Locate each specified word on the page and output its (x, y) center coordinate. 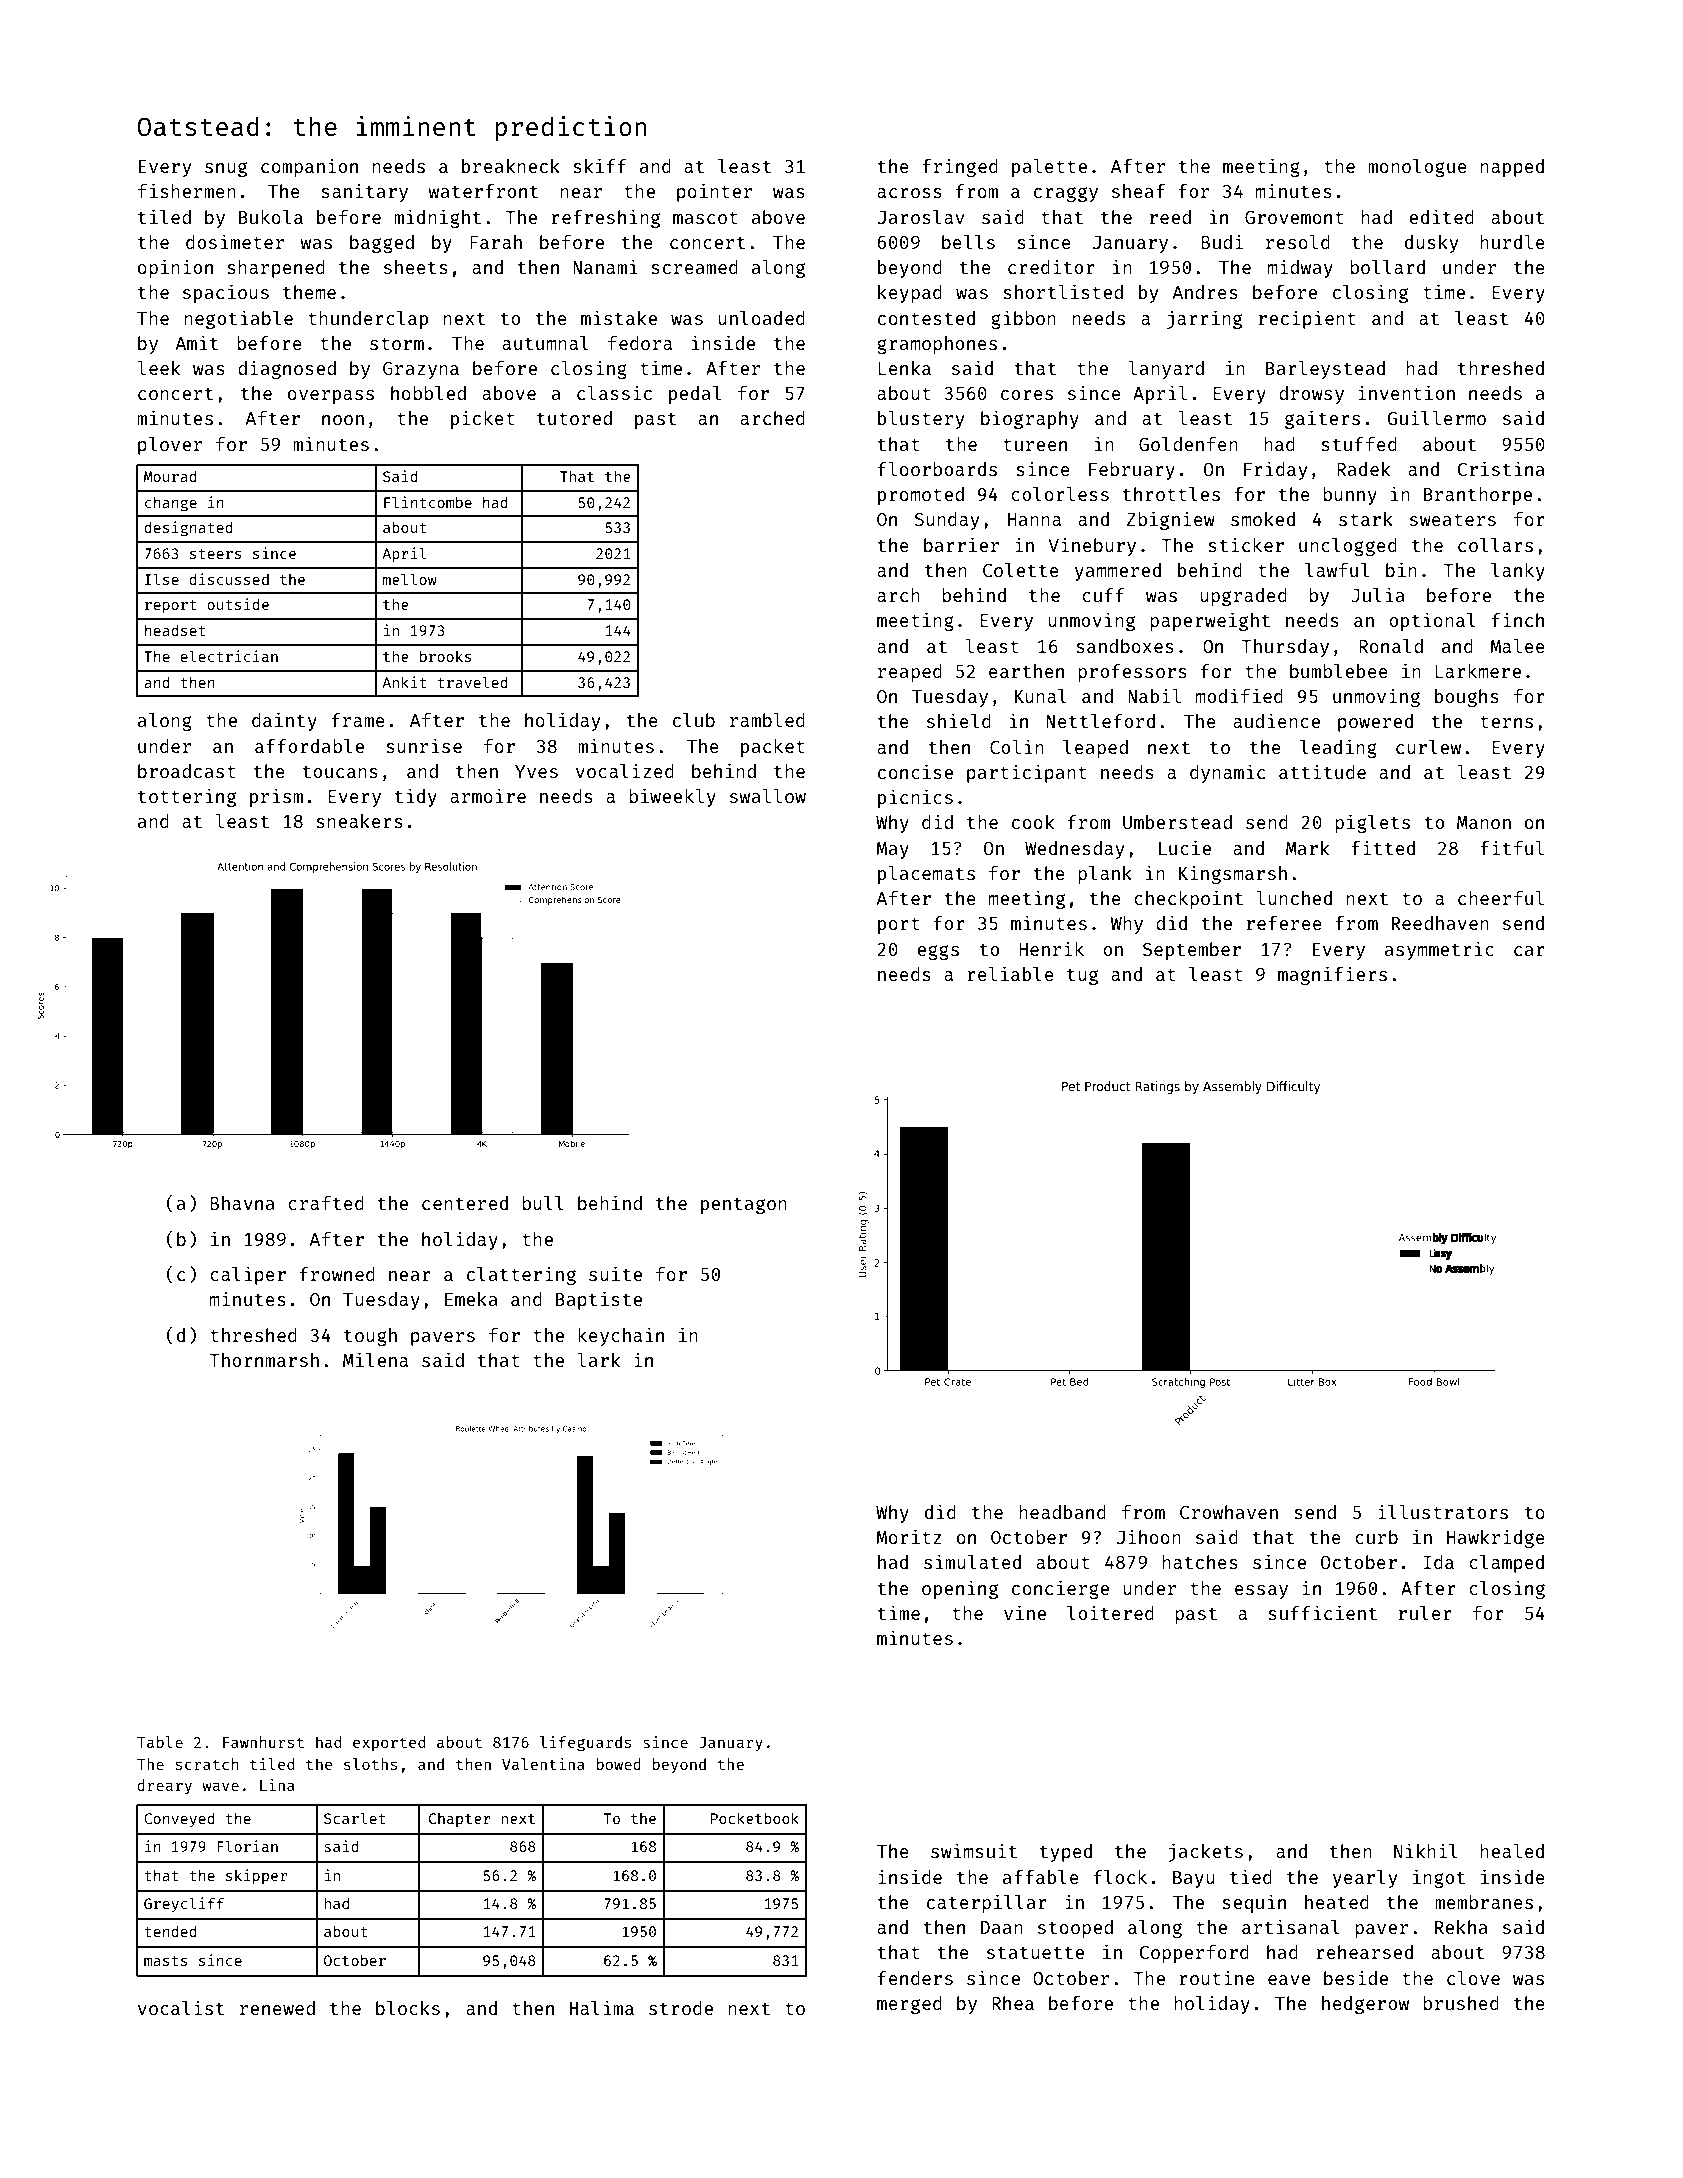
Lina (277, 1785)
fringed (960, 167)
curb (1376, 1537)
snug (226, 169)
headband (1063, 1512)
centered (465, 1203)
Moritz (909, 1536)
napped (1512, 168)
